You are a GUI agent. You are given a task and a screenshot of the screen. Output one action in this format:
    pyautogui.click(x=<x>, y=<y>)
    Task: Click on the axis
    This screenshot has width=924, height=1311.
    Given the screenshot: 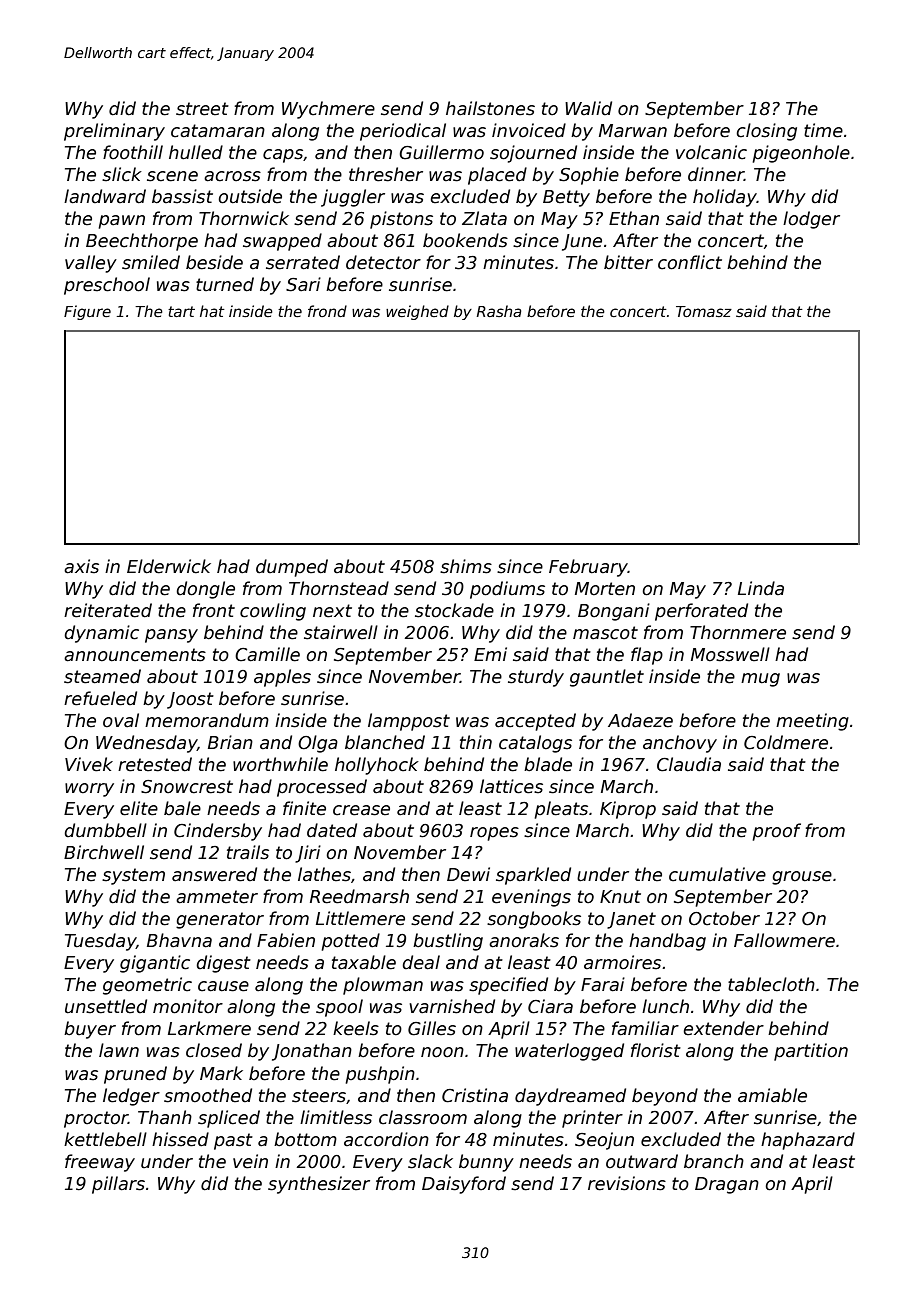 What is the action you would take?
    pyautogui.click(x=81, y=566)
